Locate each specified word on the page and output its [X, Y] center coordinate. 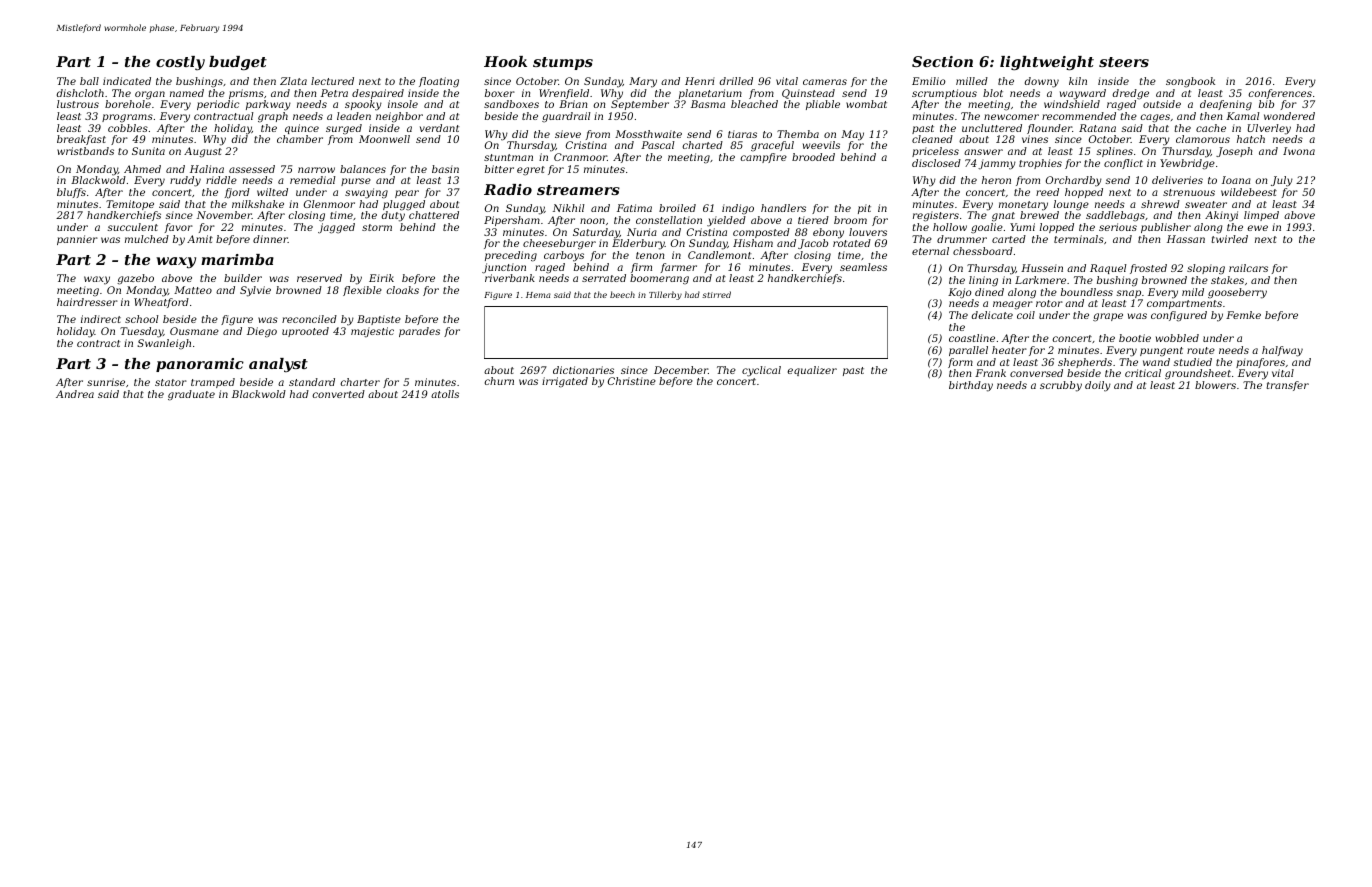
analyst [278, 365]
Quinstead [808, 94]
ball [89, 81]
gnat [1003, 217]
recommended [1079, 116]
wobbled [1177, 338]
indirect [101, 319]
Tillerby [665, 295]
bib [1266, 104]
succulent [132, 227]
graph [273, 117]
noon [592, 221]
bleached [754, 104]
